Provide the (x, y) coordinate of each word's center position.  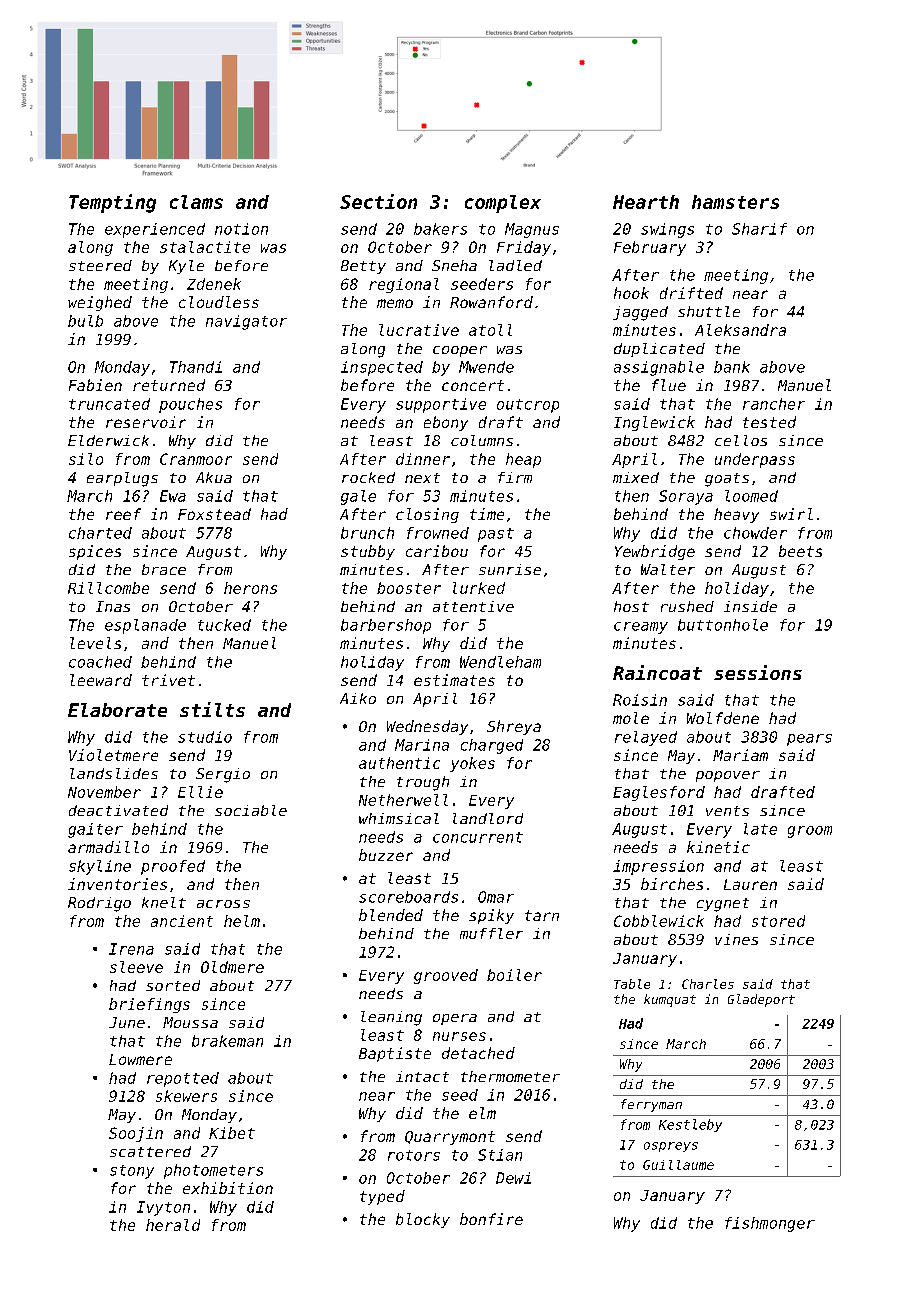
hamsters (735, 202)
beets (800, 551)
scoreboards (408, 897)
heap (523, 460)
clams (196, 202)
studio (205, 737)
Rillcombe (108, 588)
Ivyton (163, 1208)
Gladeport (761, 1000)
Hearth (646, 202)
